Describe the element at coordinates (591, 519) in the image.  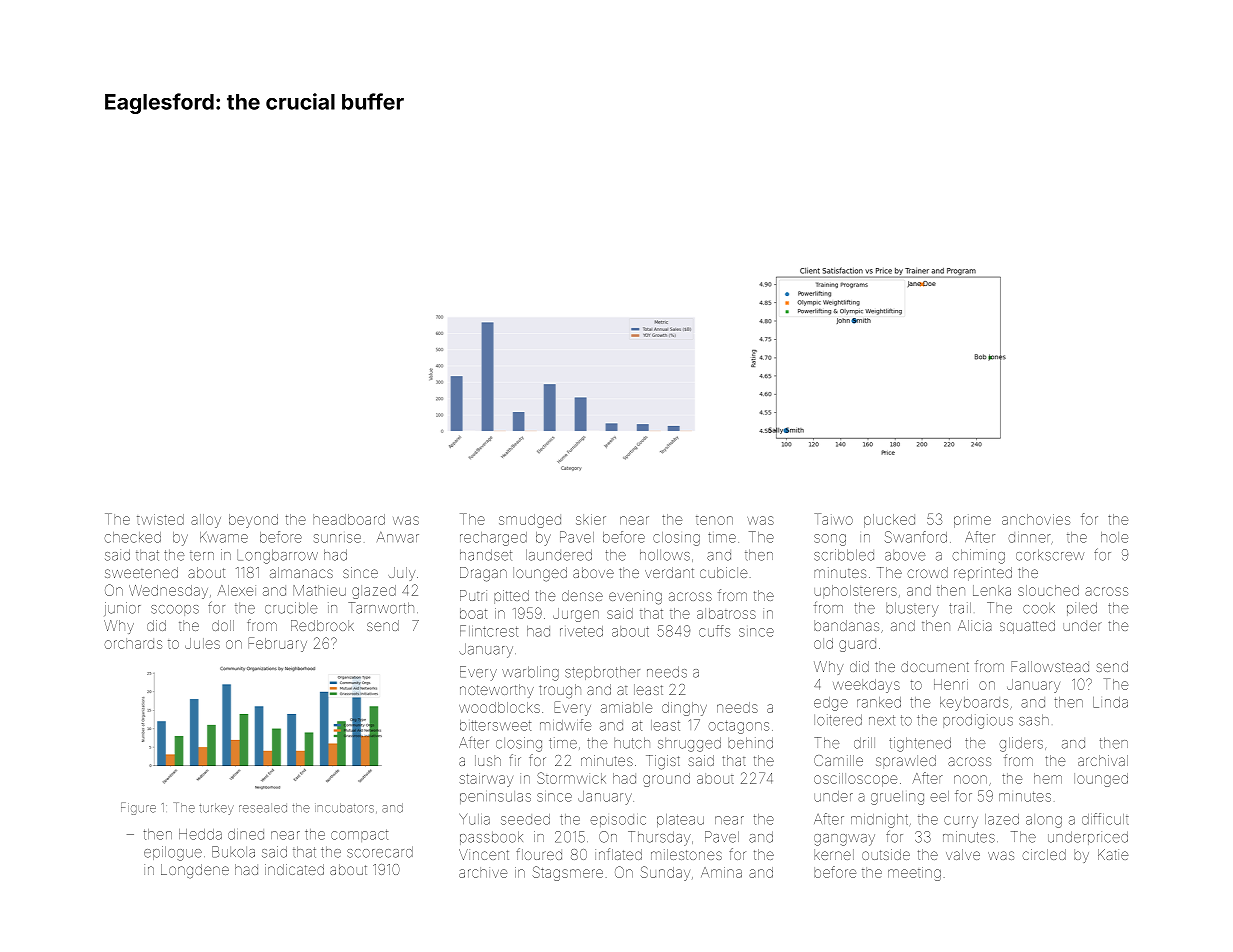
I see `skier` at that location.
